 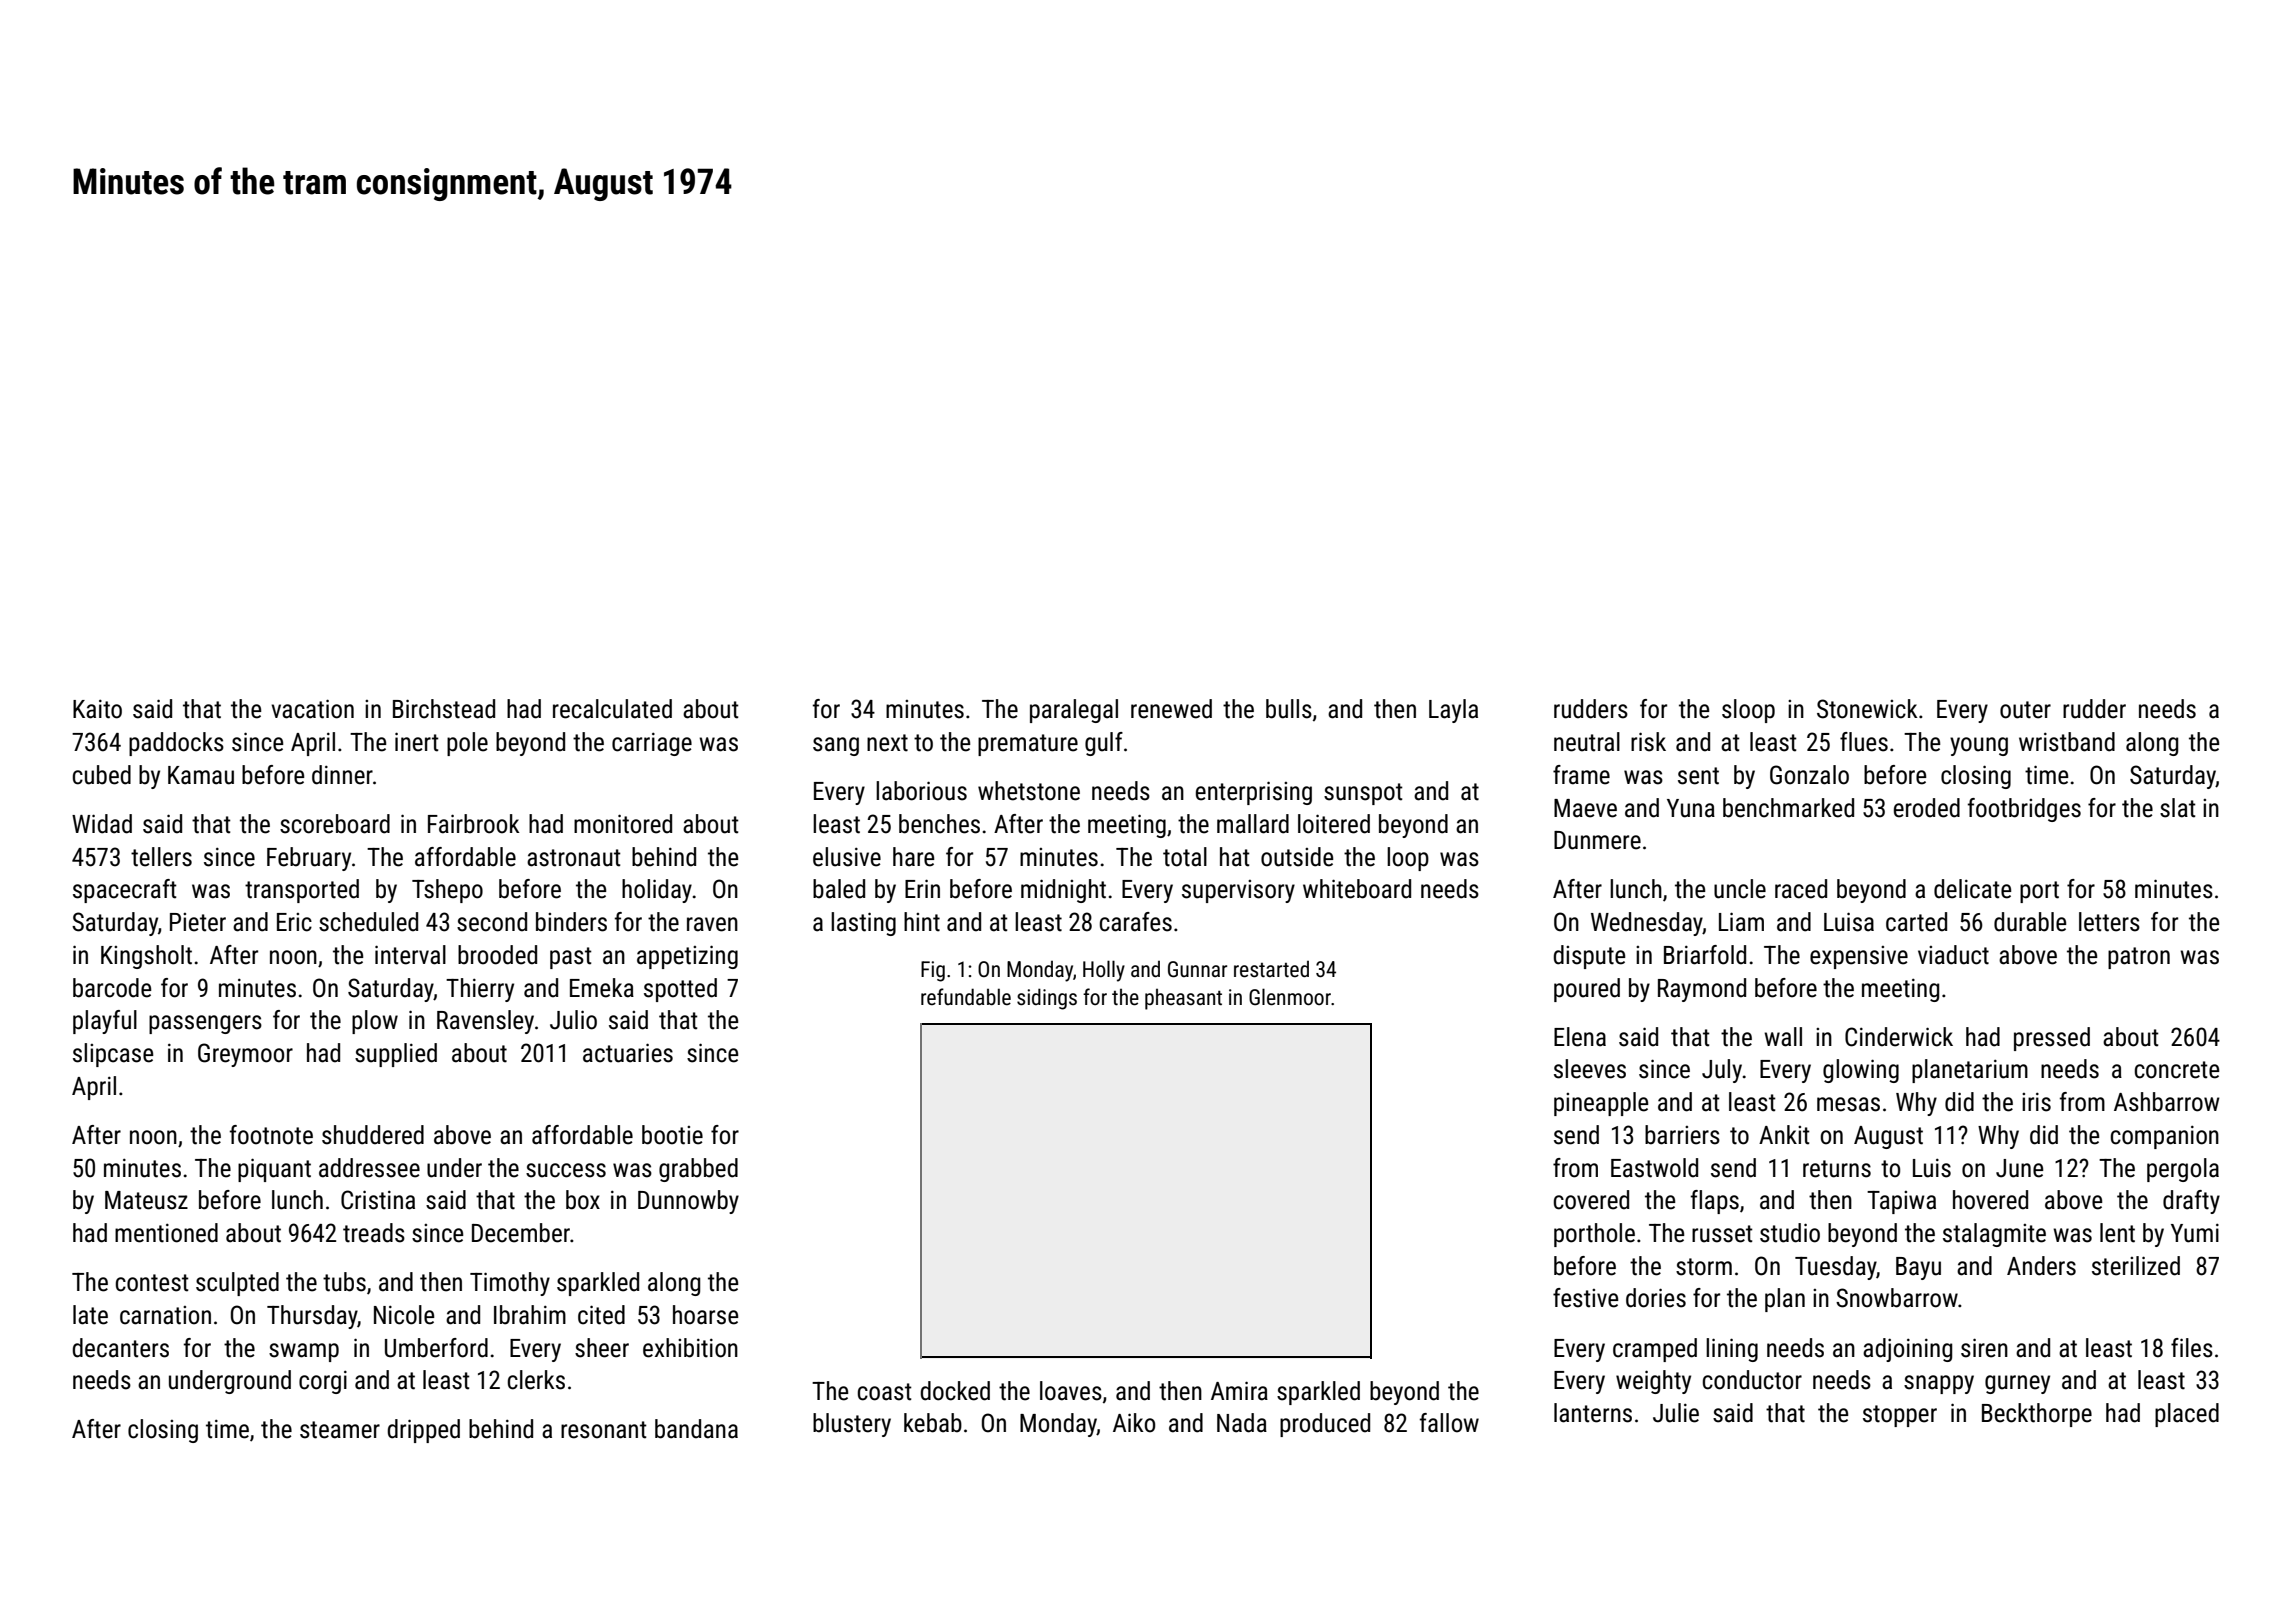 I want to click on blustery, so click(x=852, y=1425).
